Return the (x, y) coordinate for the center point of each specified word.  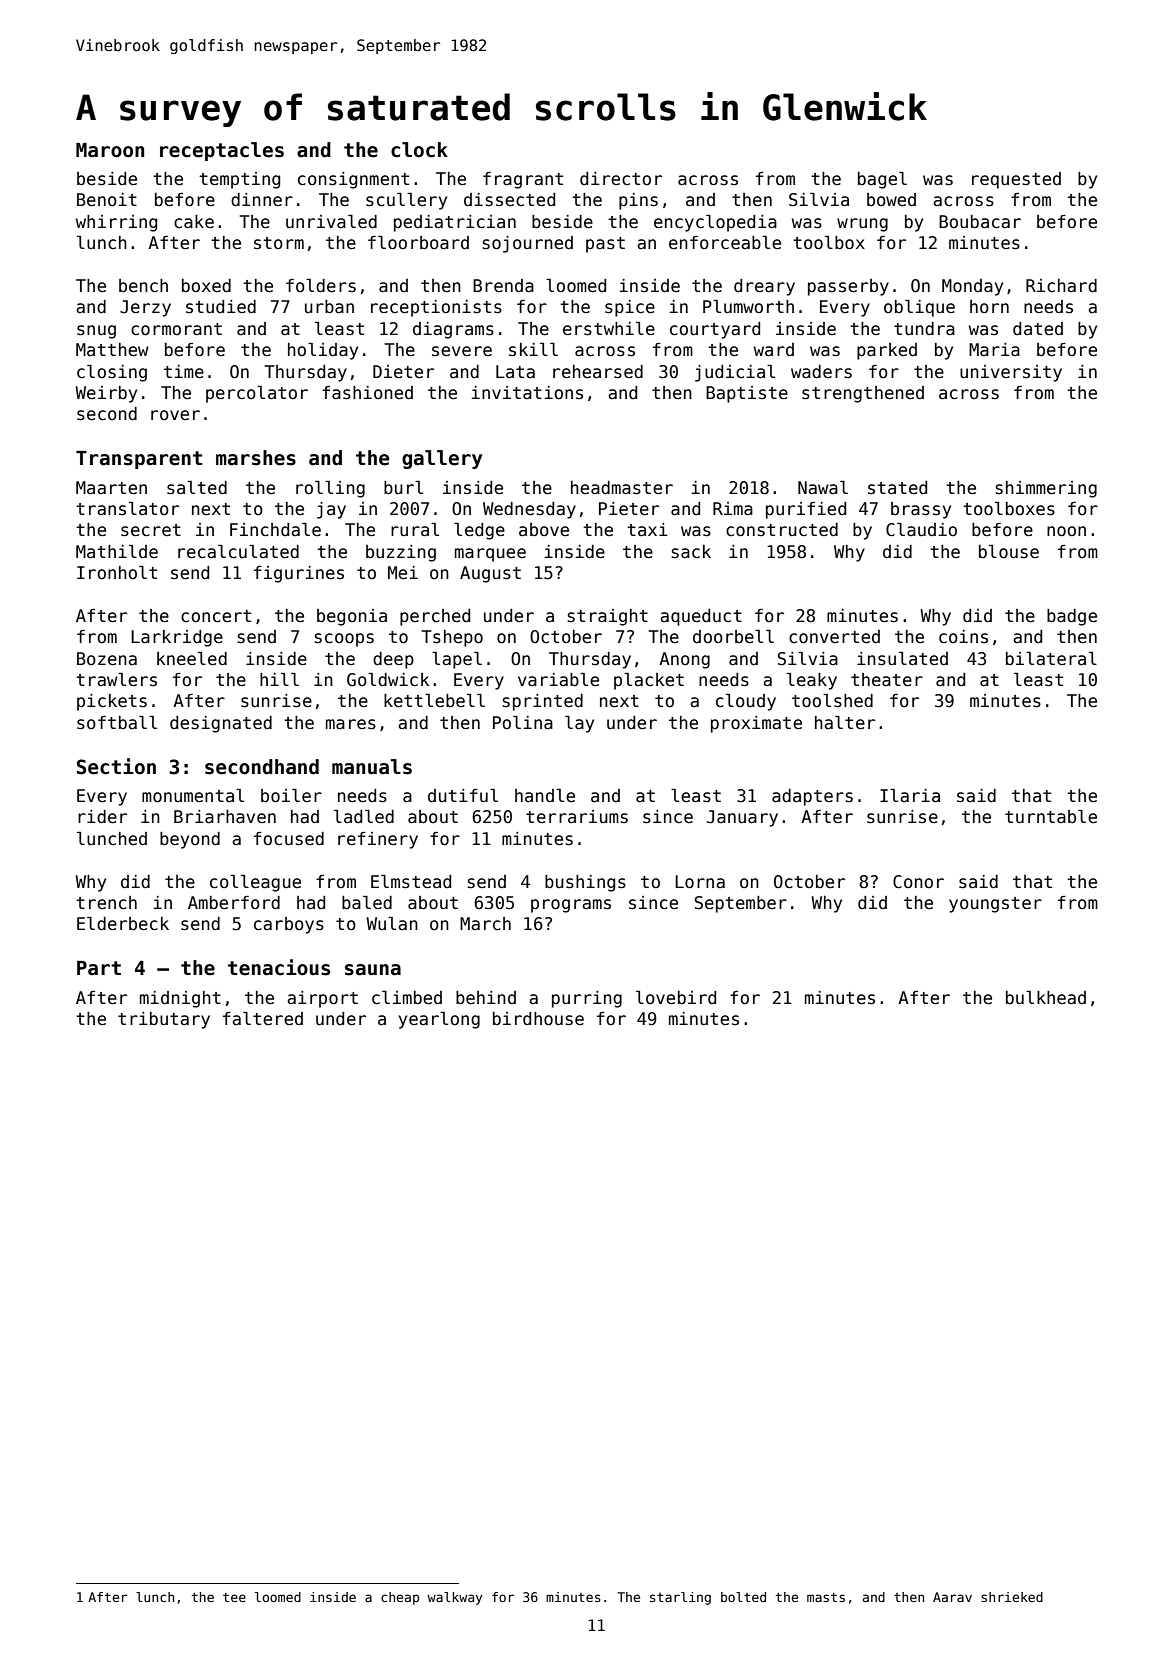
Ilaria (910, 796)
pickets (112, 702)
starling (680, 1598)
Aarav (952, 1597)
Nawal (823, 488)
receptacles (222, 151)
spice (630, 308)
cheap (400, 1598)
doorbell (733, 637)
